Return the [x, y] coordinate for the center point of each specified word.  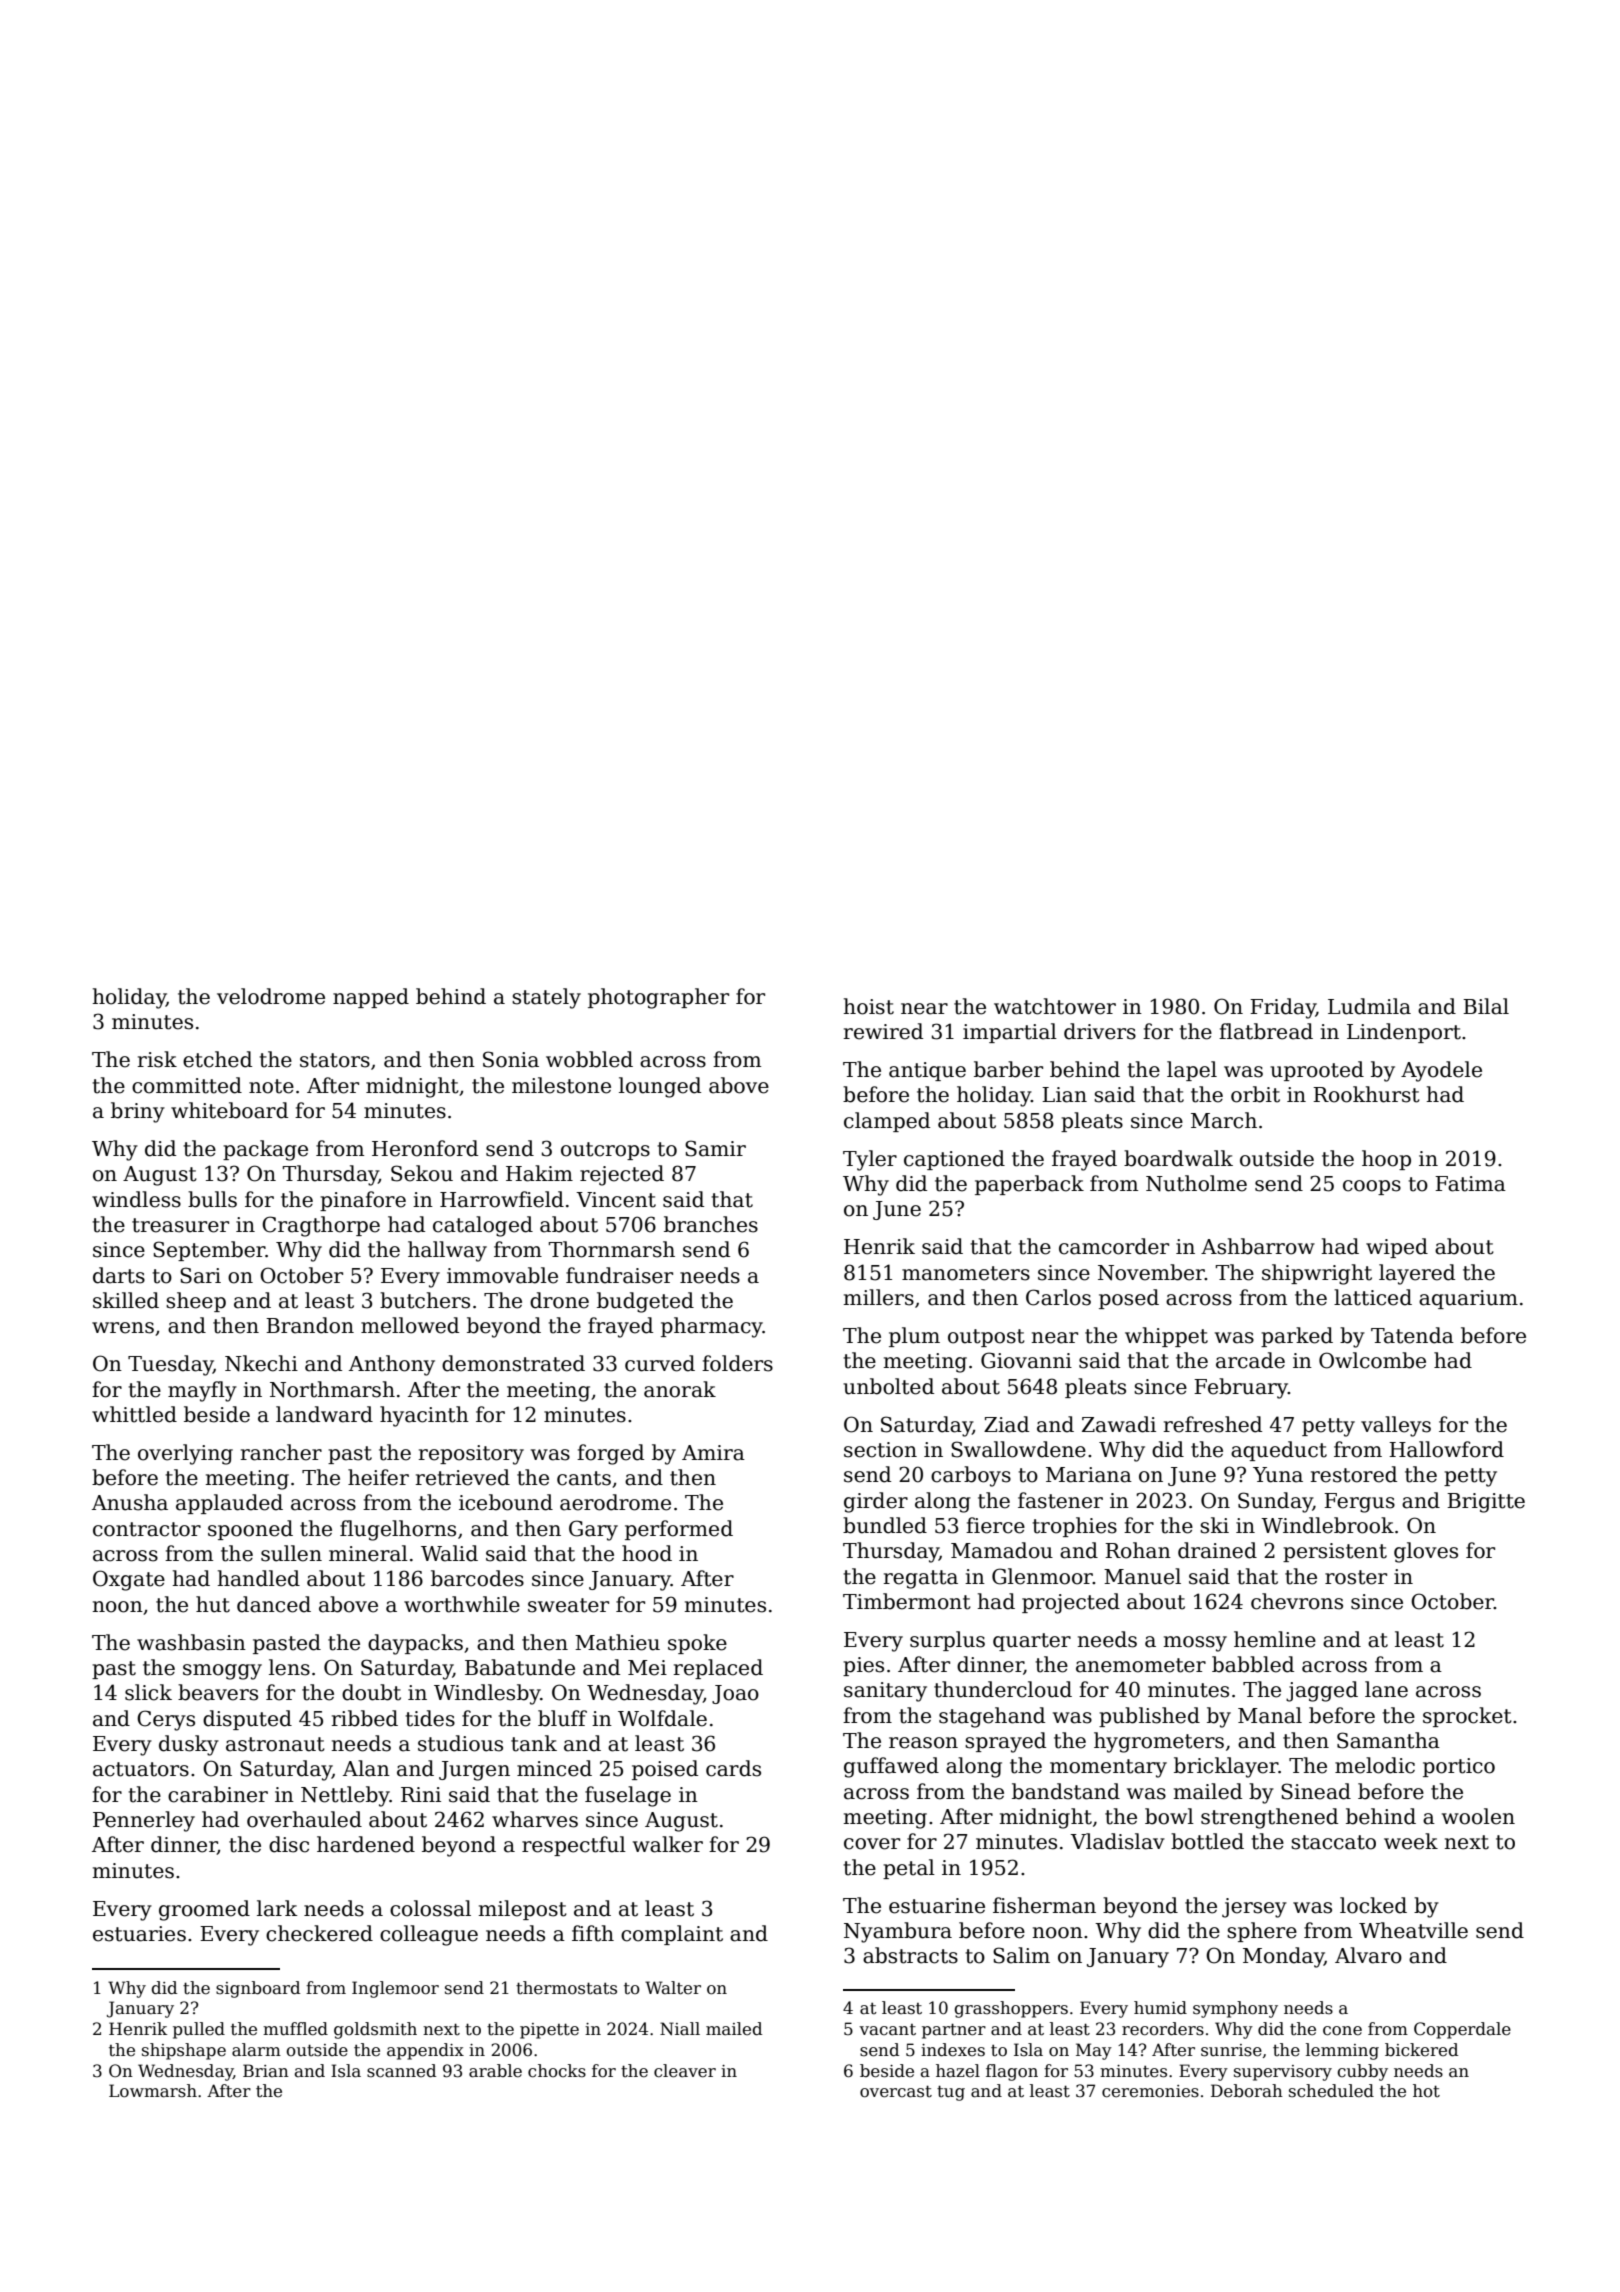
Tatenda [1412, 1335]
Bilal [1486, 1006]
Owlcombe [1372, 1360]
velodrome [271, 996]
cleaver [685, 2071]
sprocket [1467, 1717]
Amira [713, 1453]
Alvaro [1368, 1955]
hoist [869, 1006]
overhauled [304, 1819]
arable [495, 2071]
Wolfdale [662, 1718]
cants [584, 1478]
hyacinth [424, 1416]
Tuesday [170, 1365]
